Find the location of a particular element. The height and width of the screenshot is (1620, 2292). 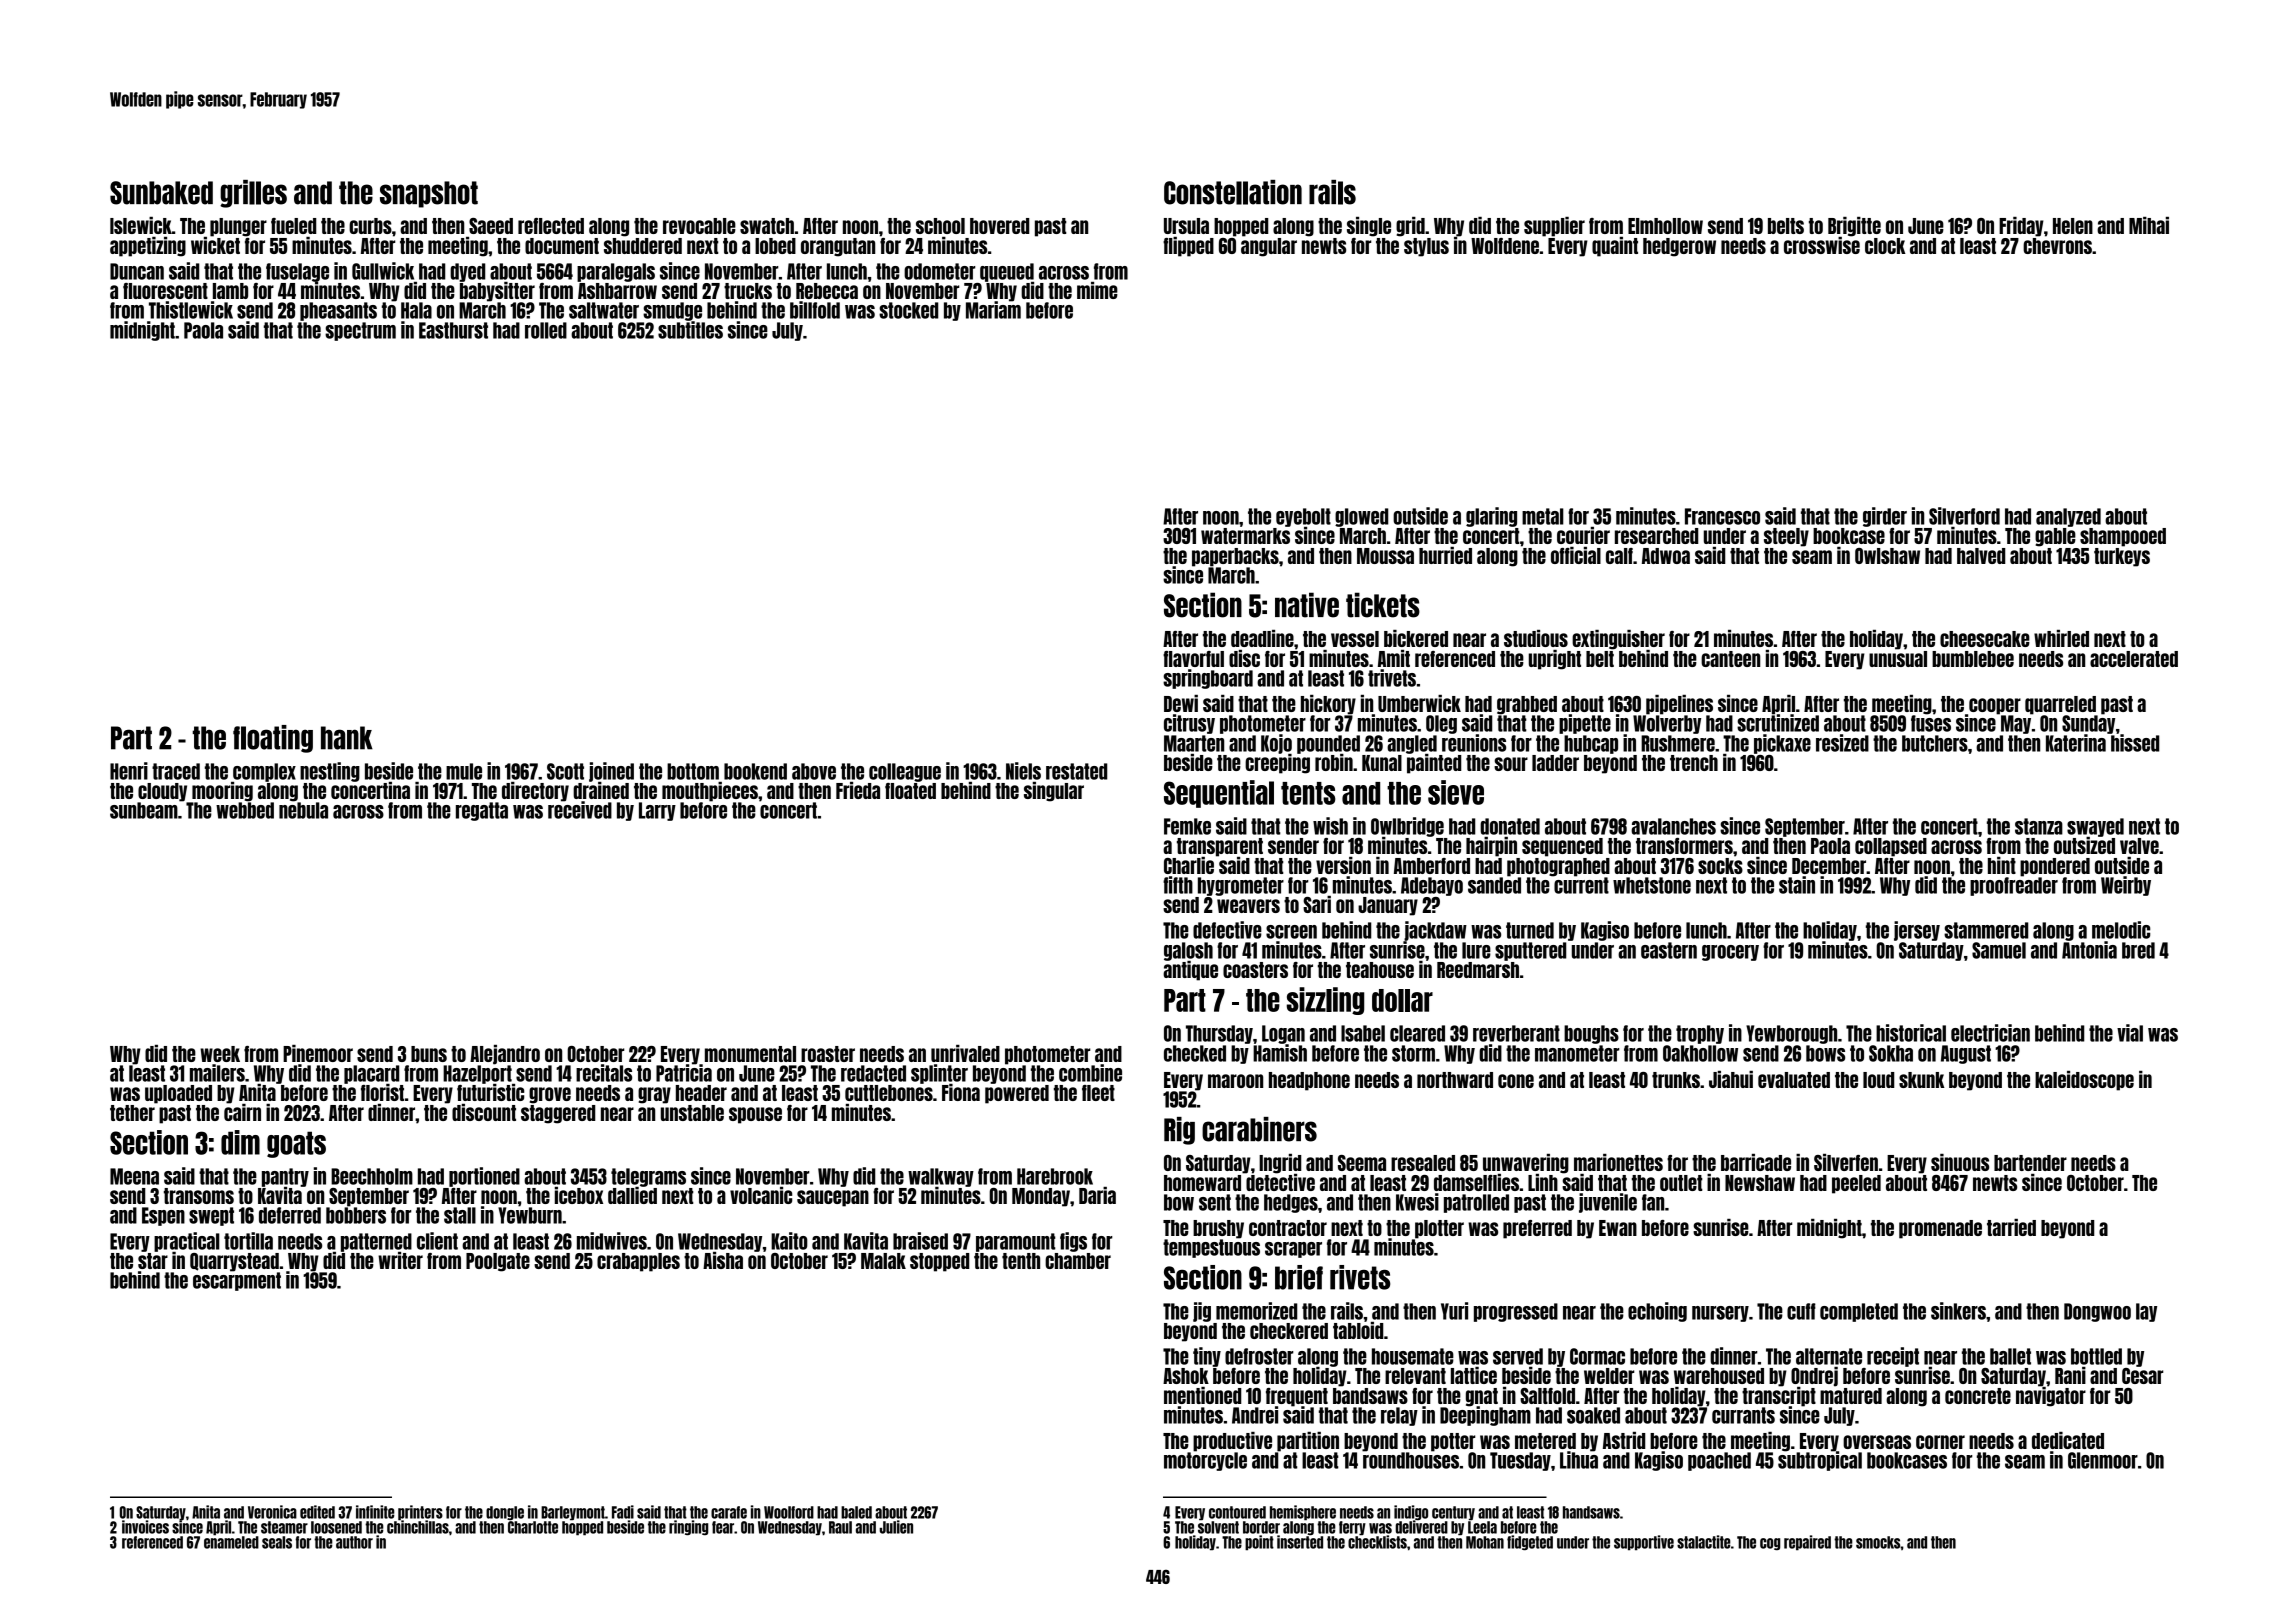

mime is located at coordinates (1097, 290).
